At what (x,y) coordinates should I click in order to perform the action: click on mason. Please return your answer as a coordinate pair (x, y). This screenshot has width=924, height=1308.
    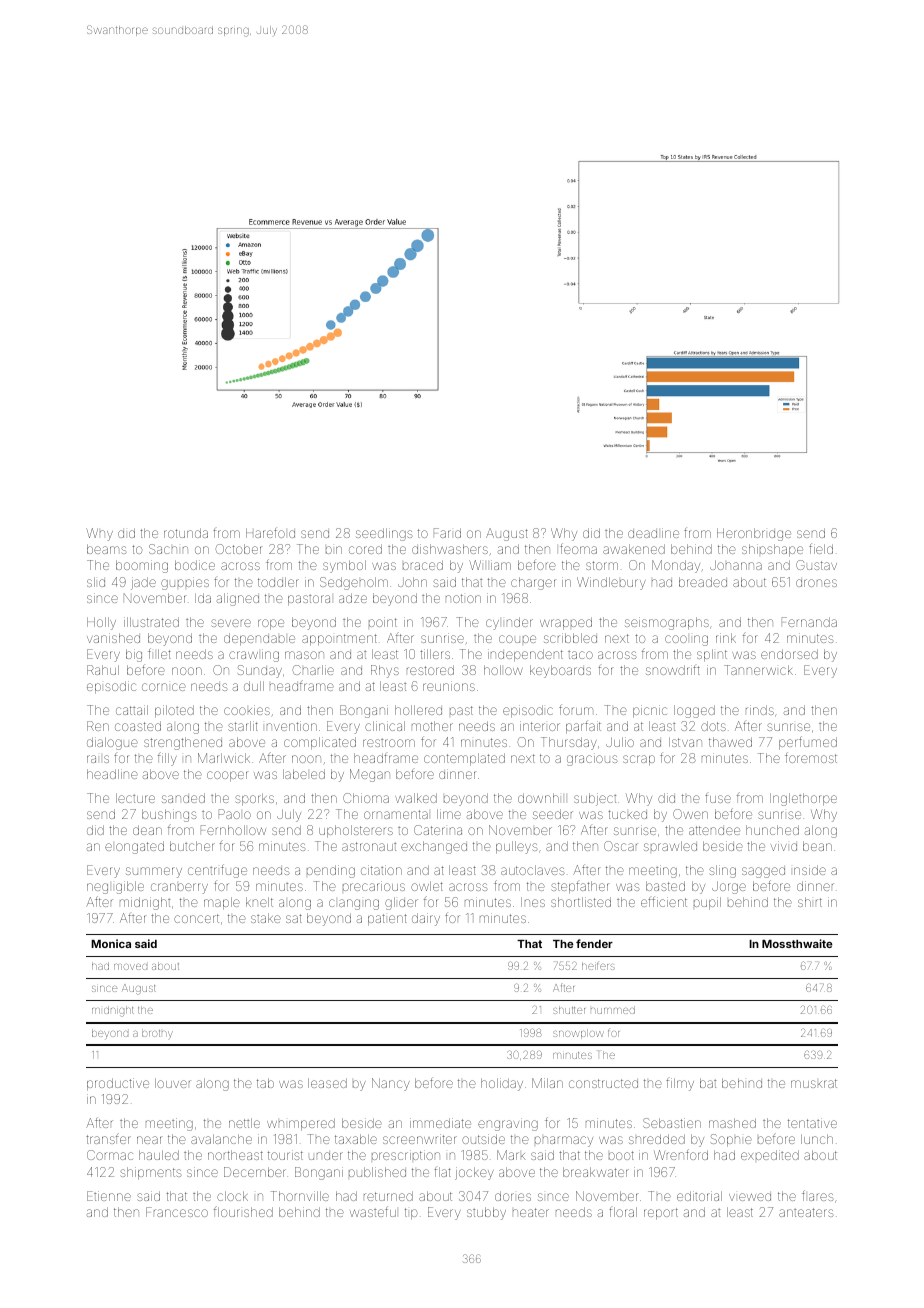
    Looking at the image, I should click on (304, 655).
